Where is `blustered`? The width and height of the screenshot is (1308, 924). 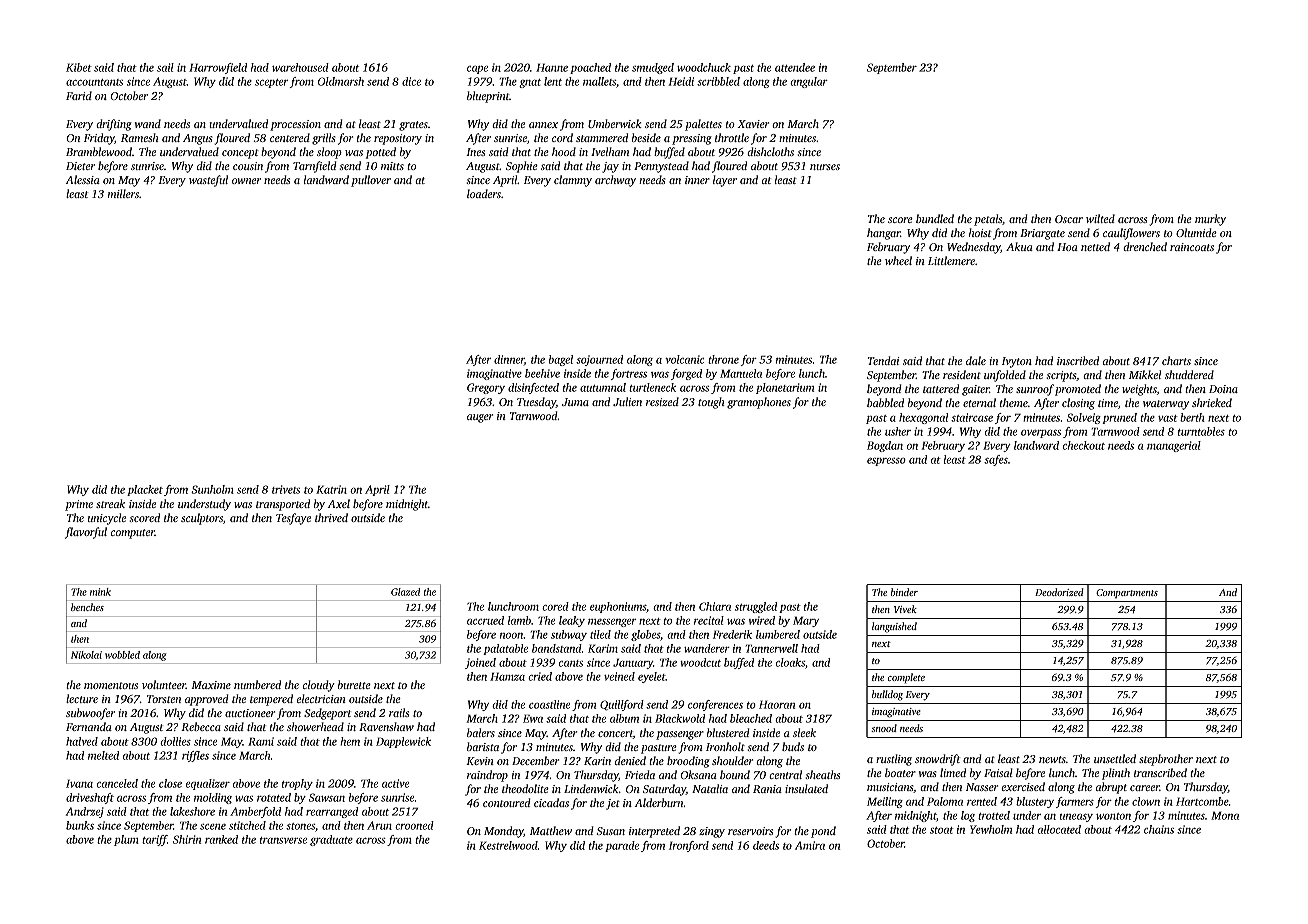
blustered is located at coordinates (728, 732).
